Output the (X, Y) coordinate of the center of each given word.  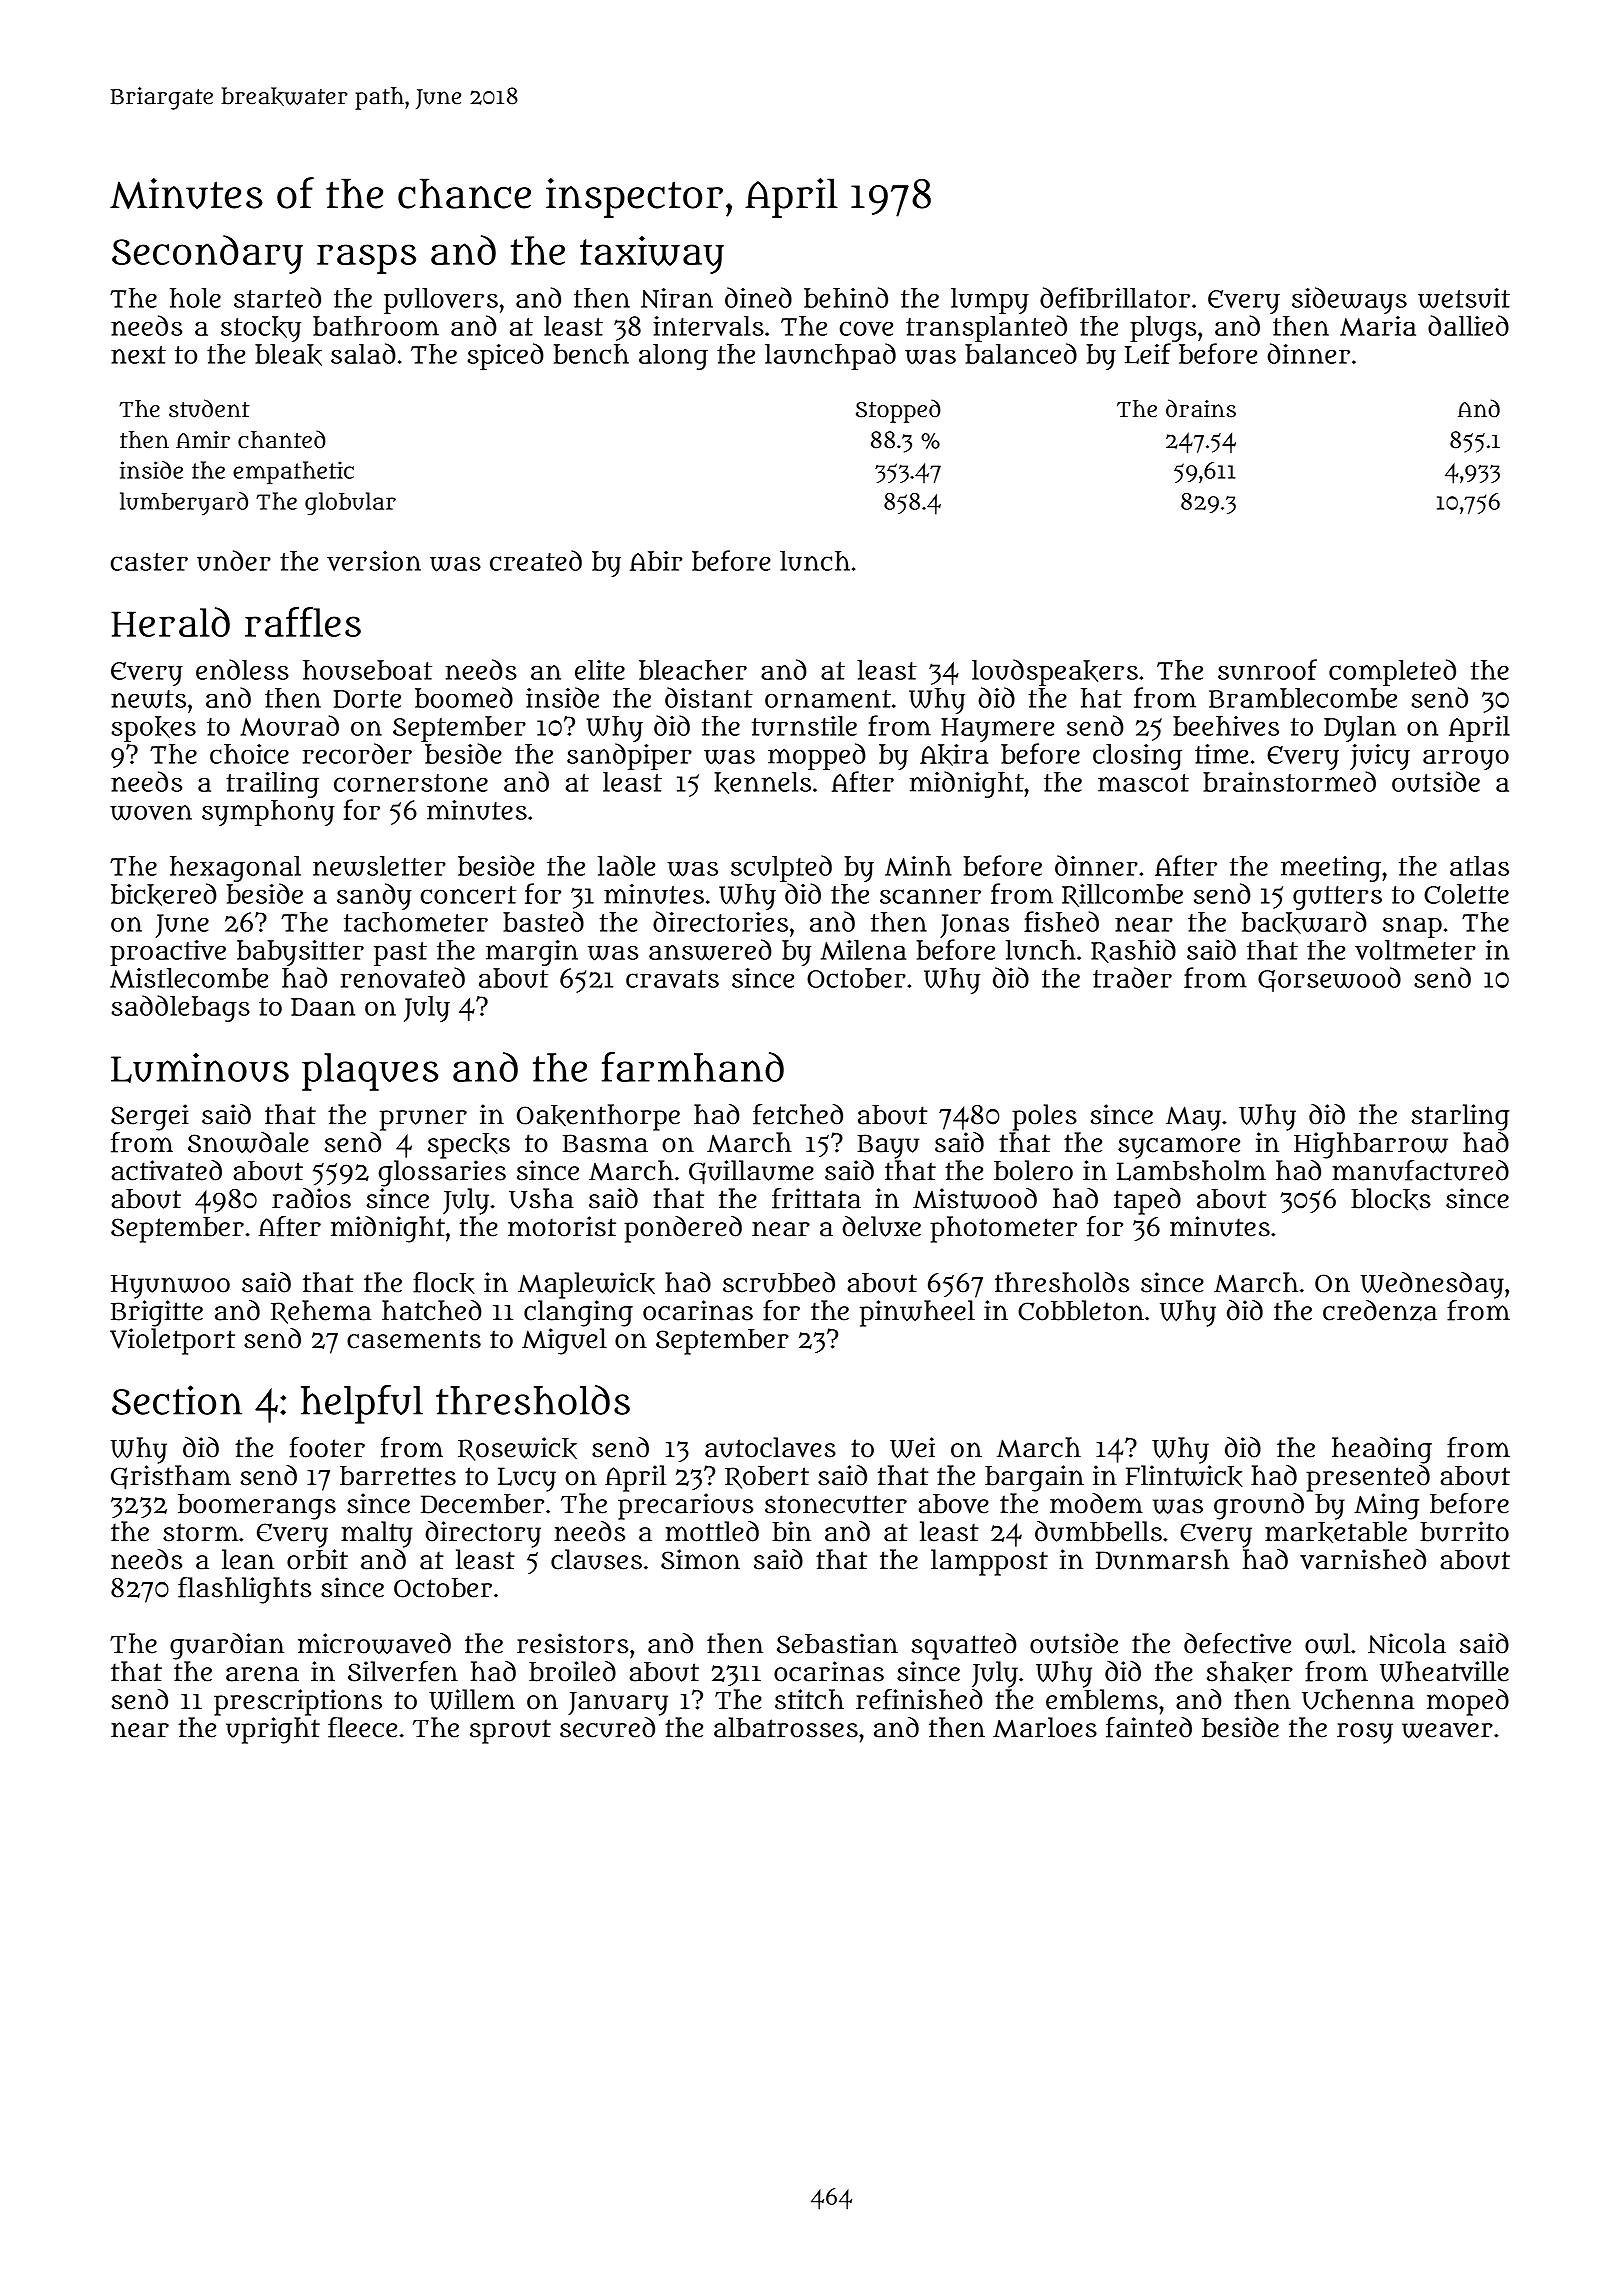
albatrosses (786, 1727)
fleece (362, 1727)
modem (1096, 1503)
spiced (506, 356)
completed (1392, 672)
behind (846, 297)
